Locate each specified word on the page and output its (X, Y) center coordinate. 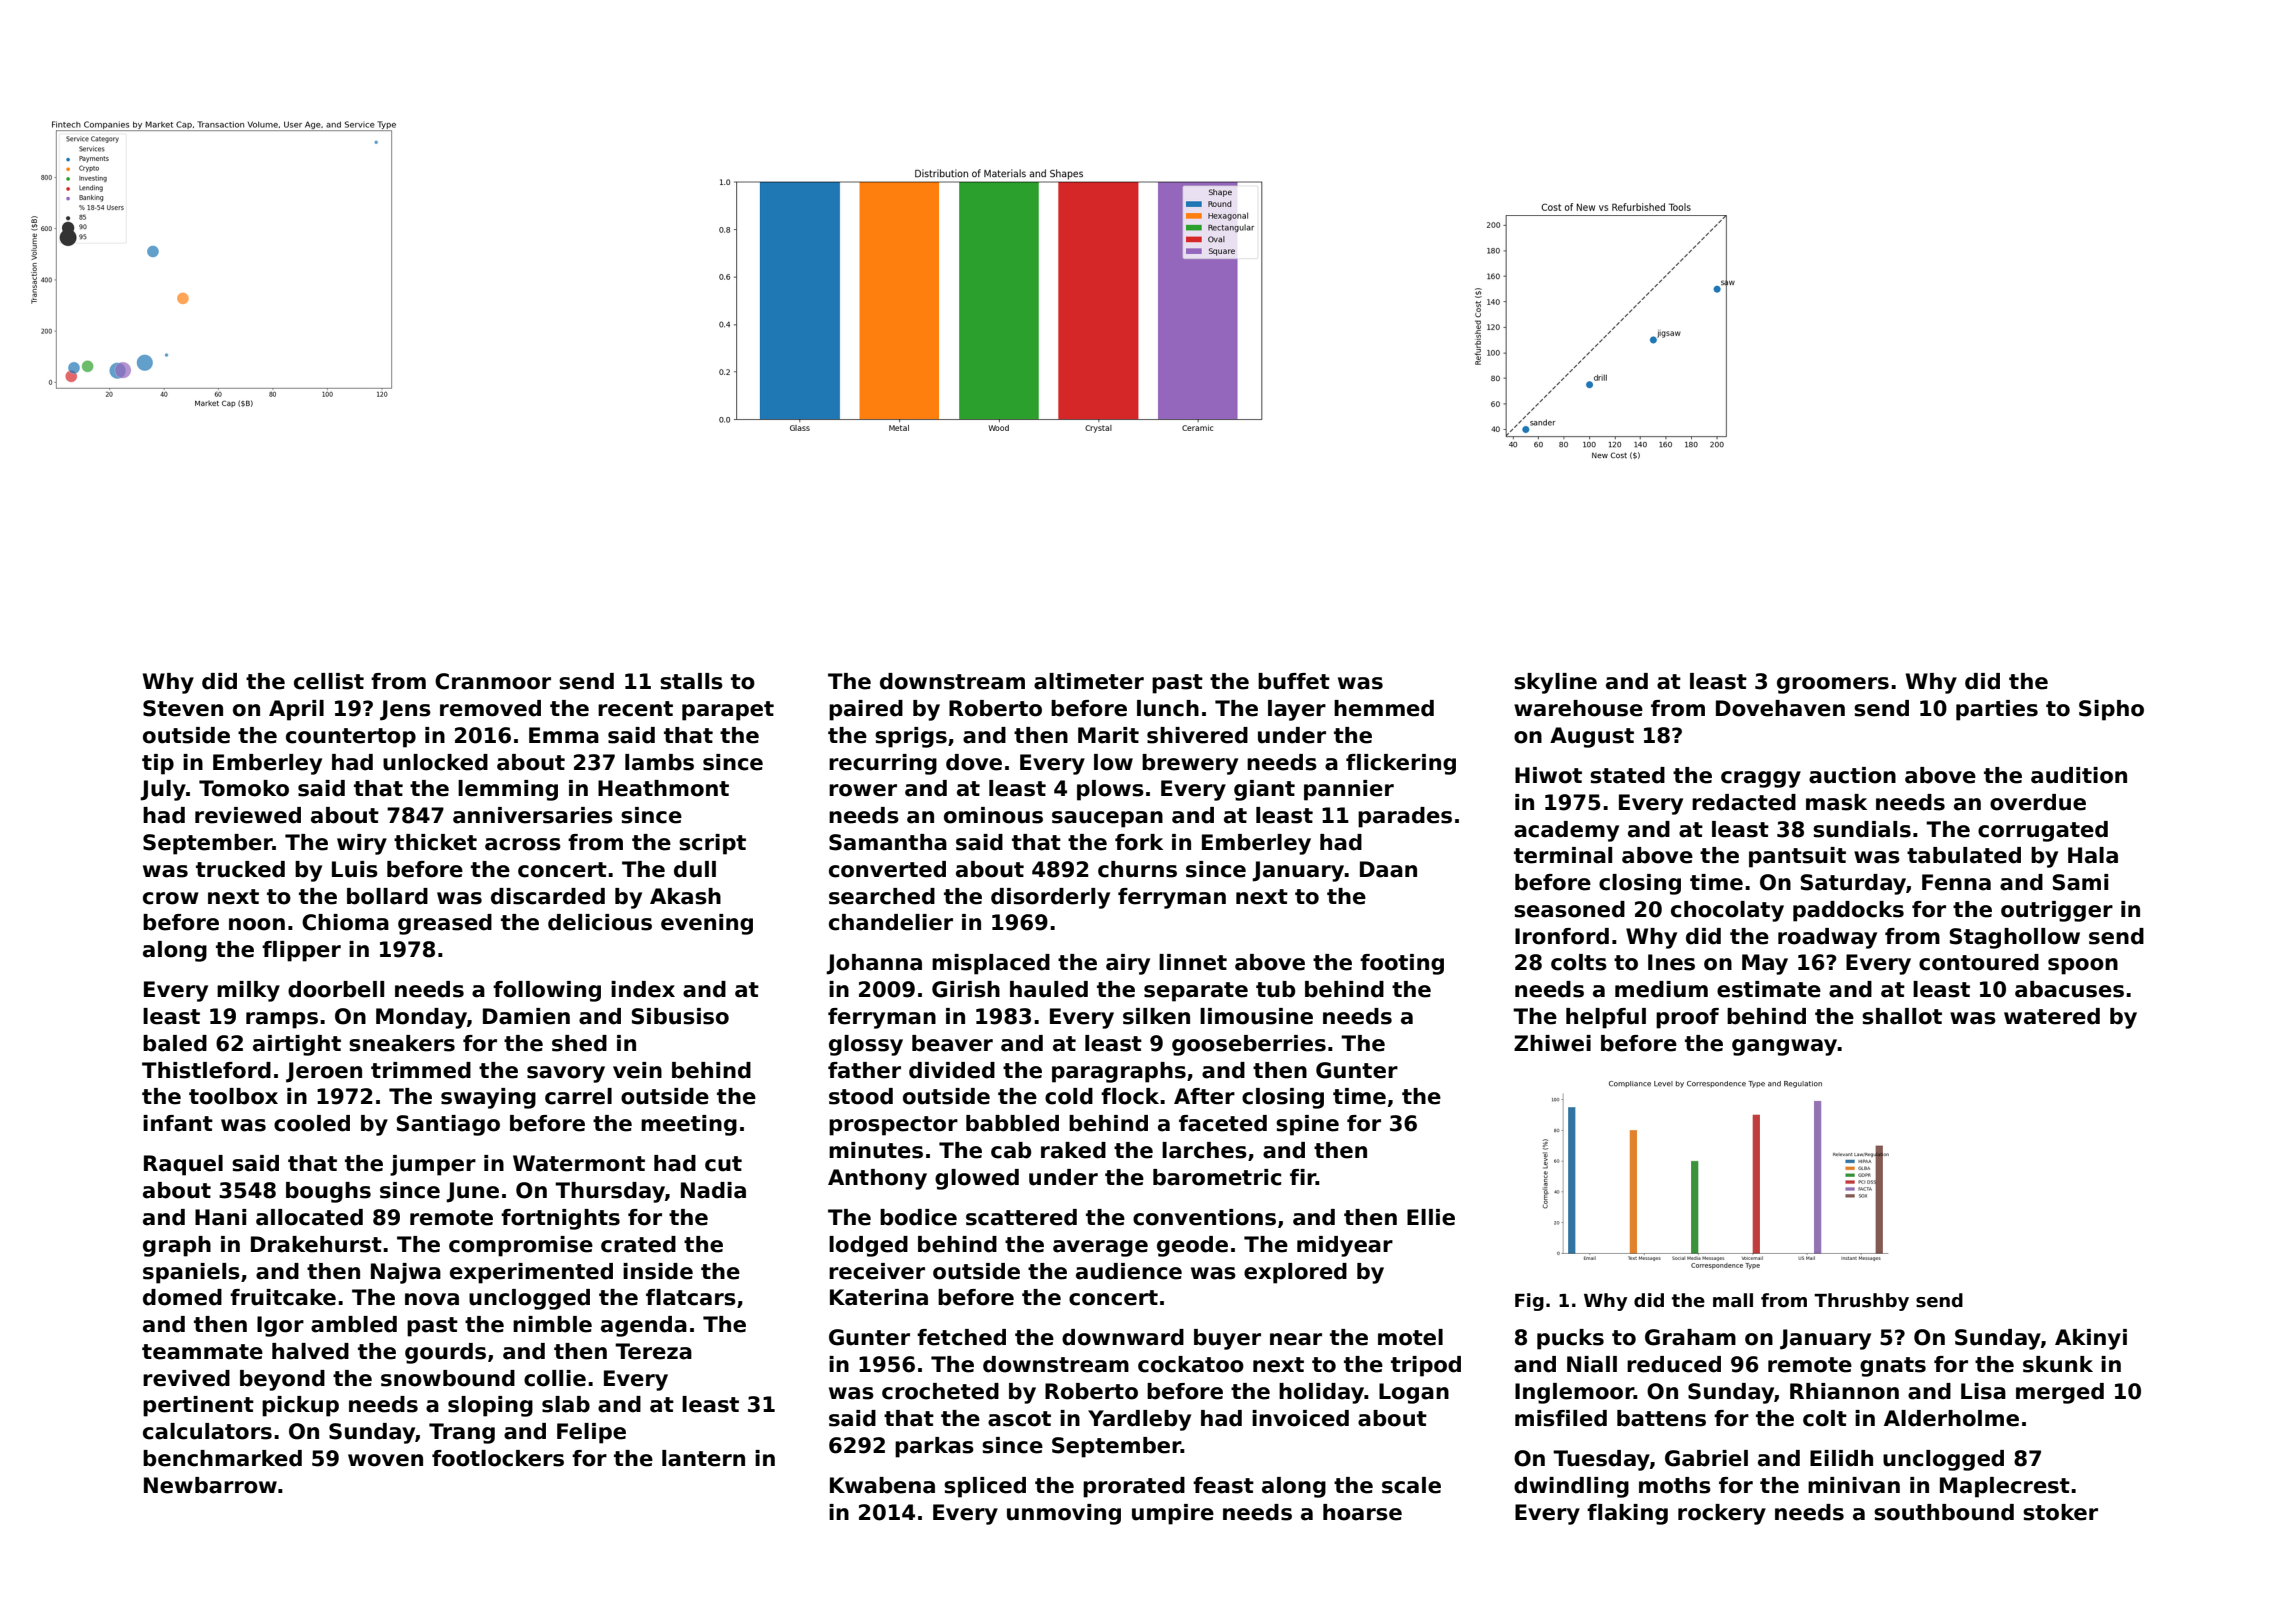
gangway (1785, 1047)
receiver (877, 1271)
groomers (1833, 685)
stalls (691, 681)
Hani (220, 1217)
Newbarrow (210, 1485)
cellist (329, 681)
